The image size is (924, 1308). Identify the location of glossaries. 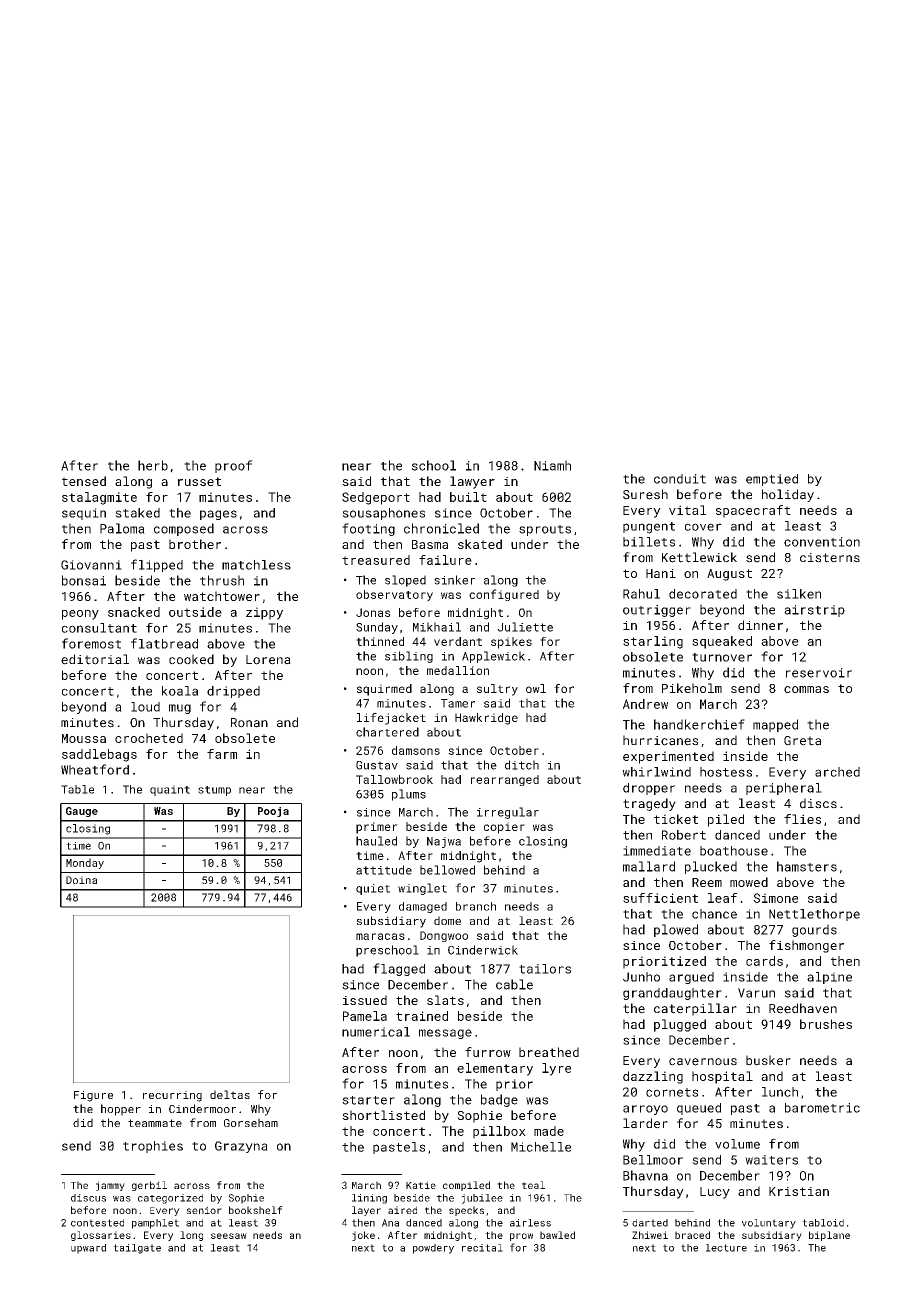
(101, 1236).
